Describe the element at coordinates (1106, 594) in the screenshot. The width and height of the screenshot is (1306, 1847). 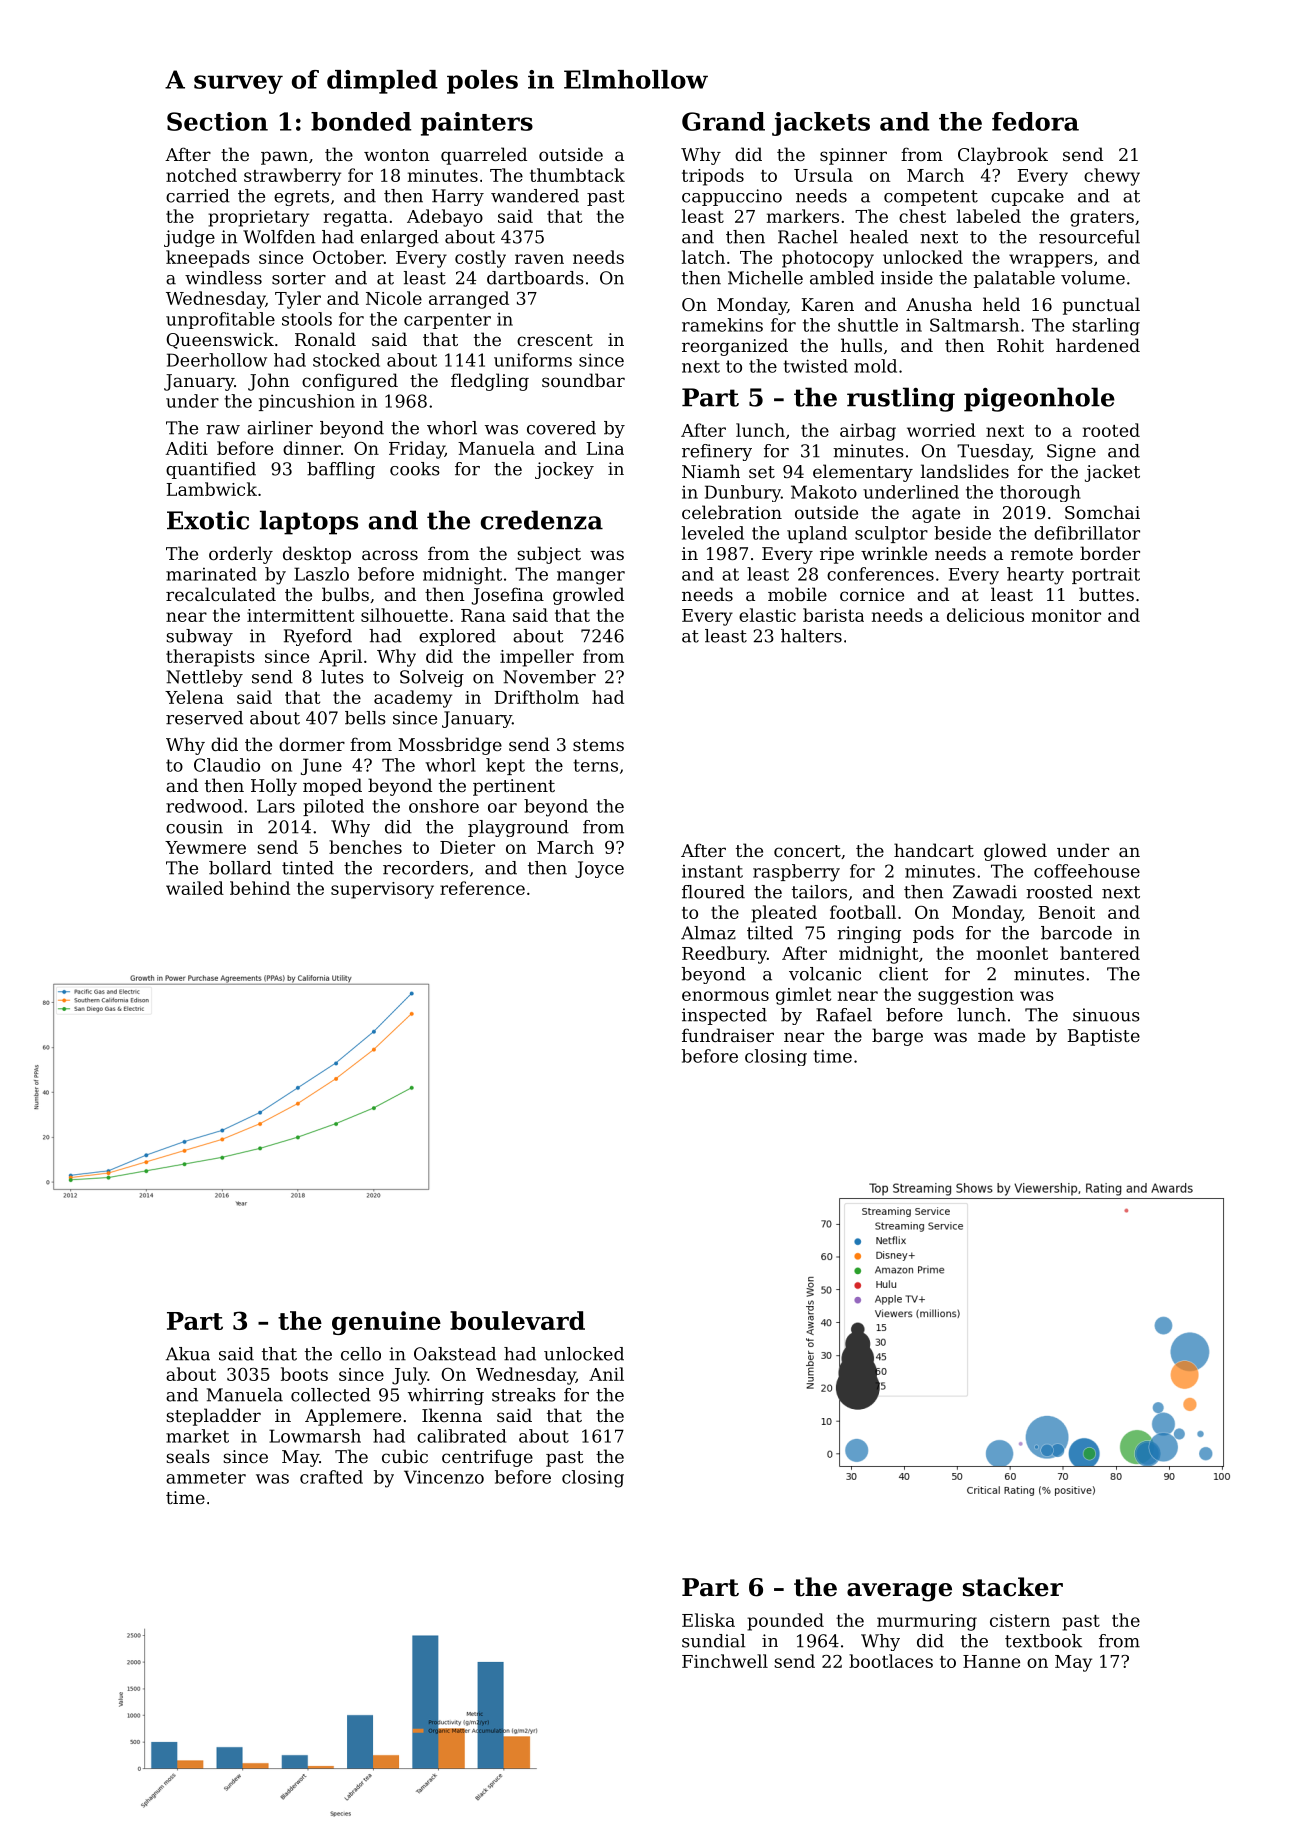
I see `buttes` at that location.
